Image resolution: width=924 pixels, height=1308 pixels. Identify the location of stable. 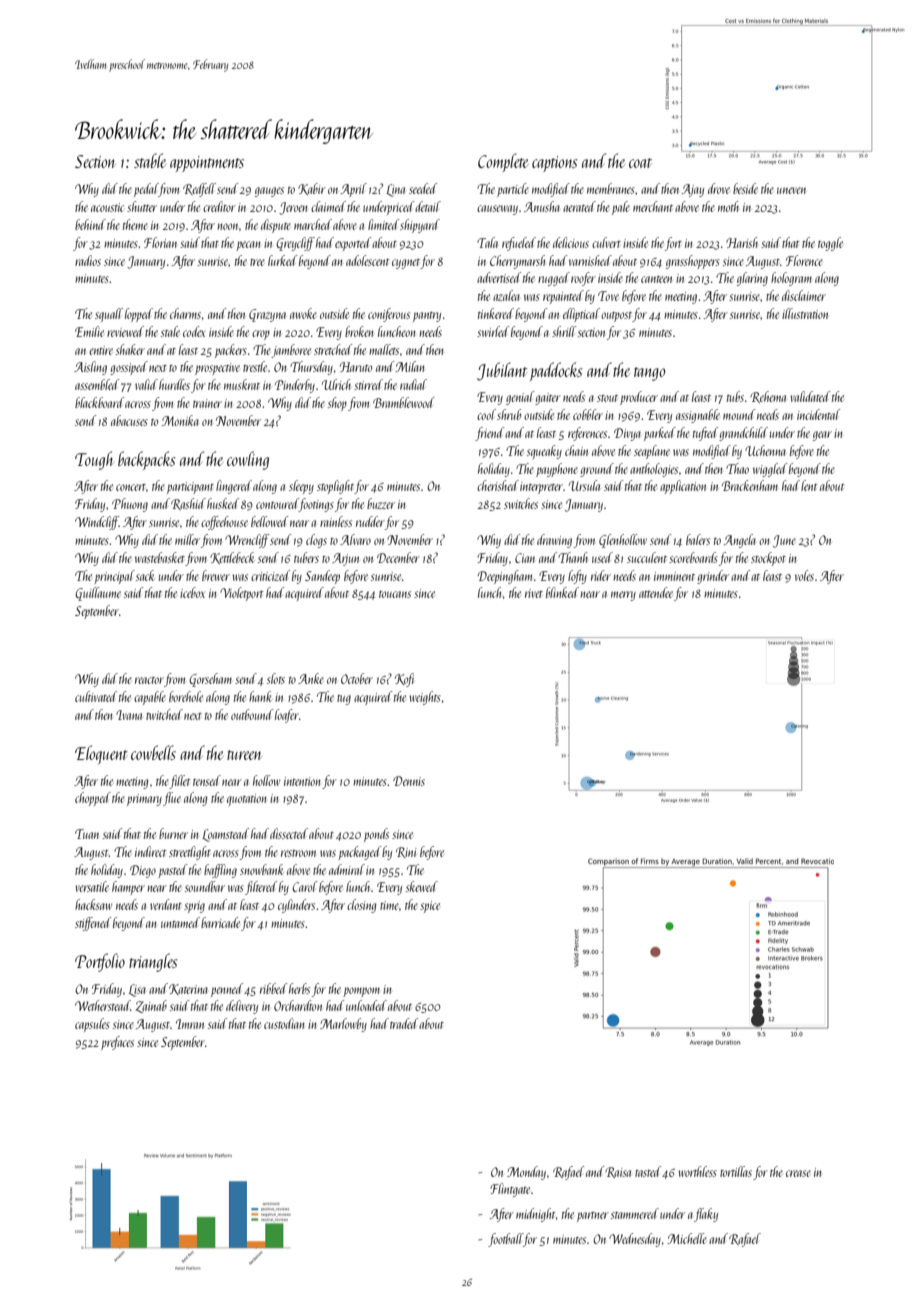
(150, 160).
